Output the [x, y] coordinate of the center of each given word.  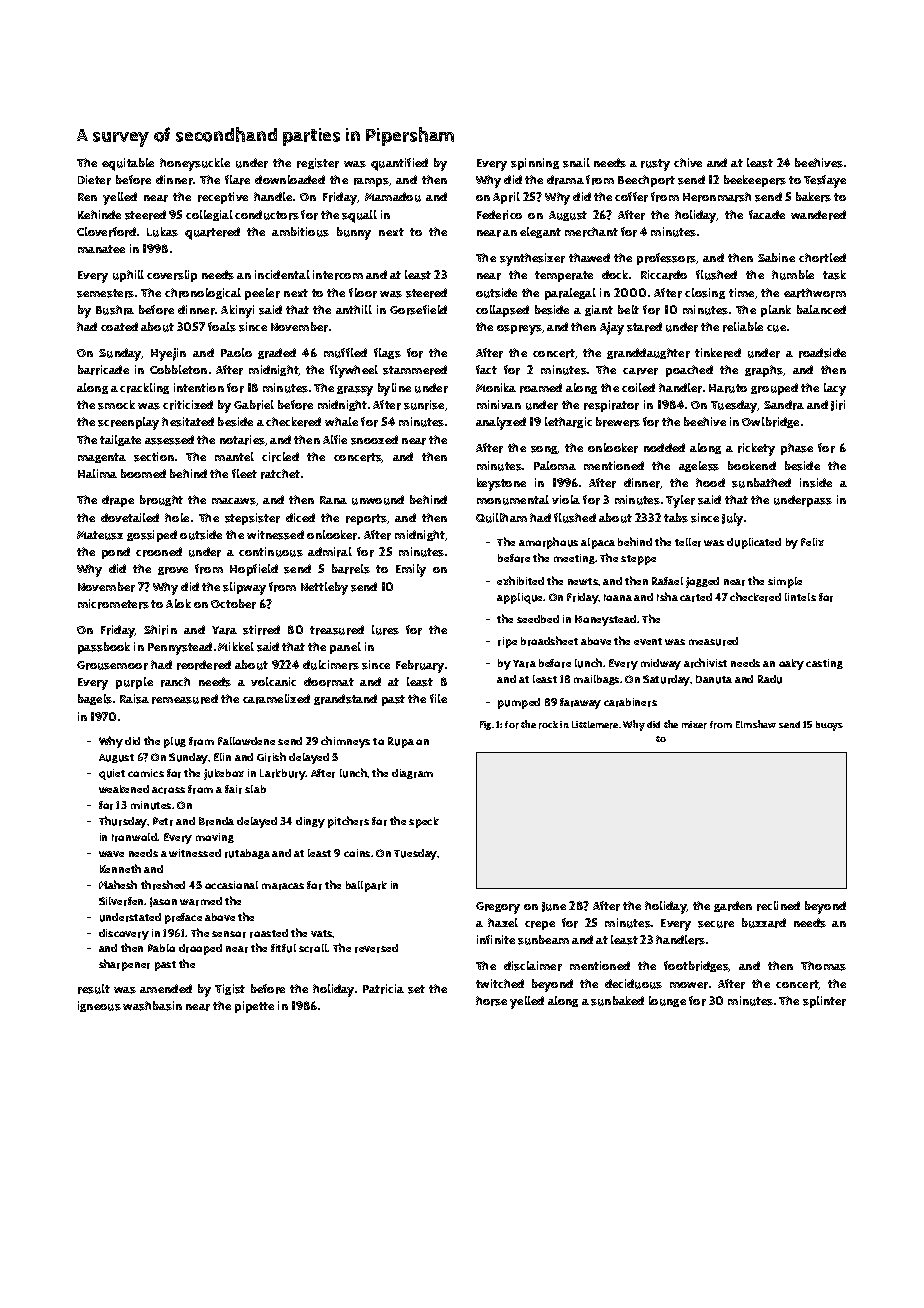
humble [793, 275]
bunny [354, 233]
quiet [112, 774]
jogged [702, 582]
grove [173, 571]
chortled [822, 258]
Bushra [115, 310]
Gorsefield [418, 310]
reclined [778, 906]
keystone [501, 484]
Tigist [230, 989]
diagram [412, 774]
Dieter [94, 180]
